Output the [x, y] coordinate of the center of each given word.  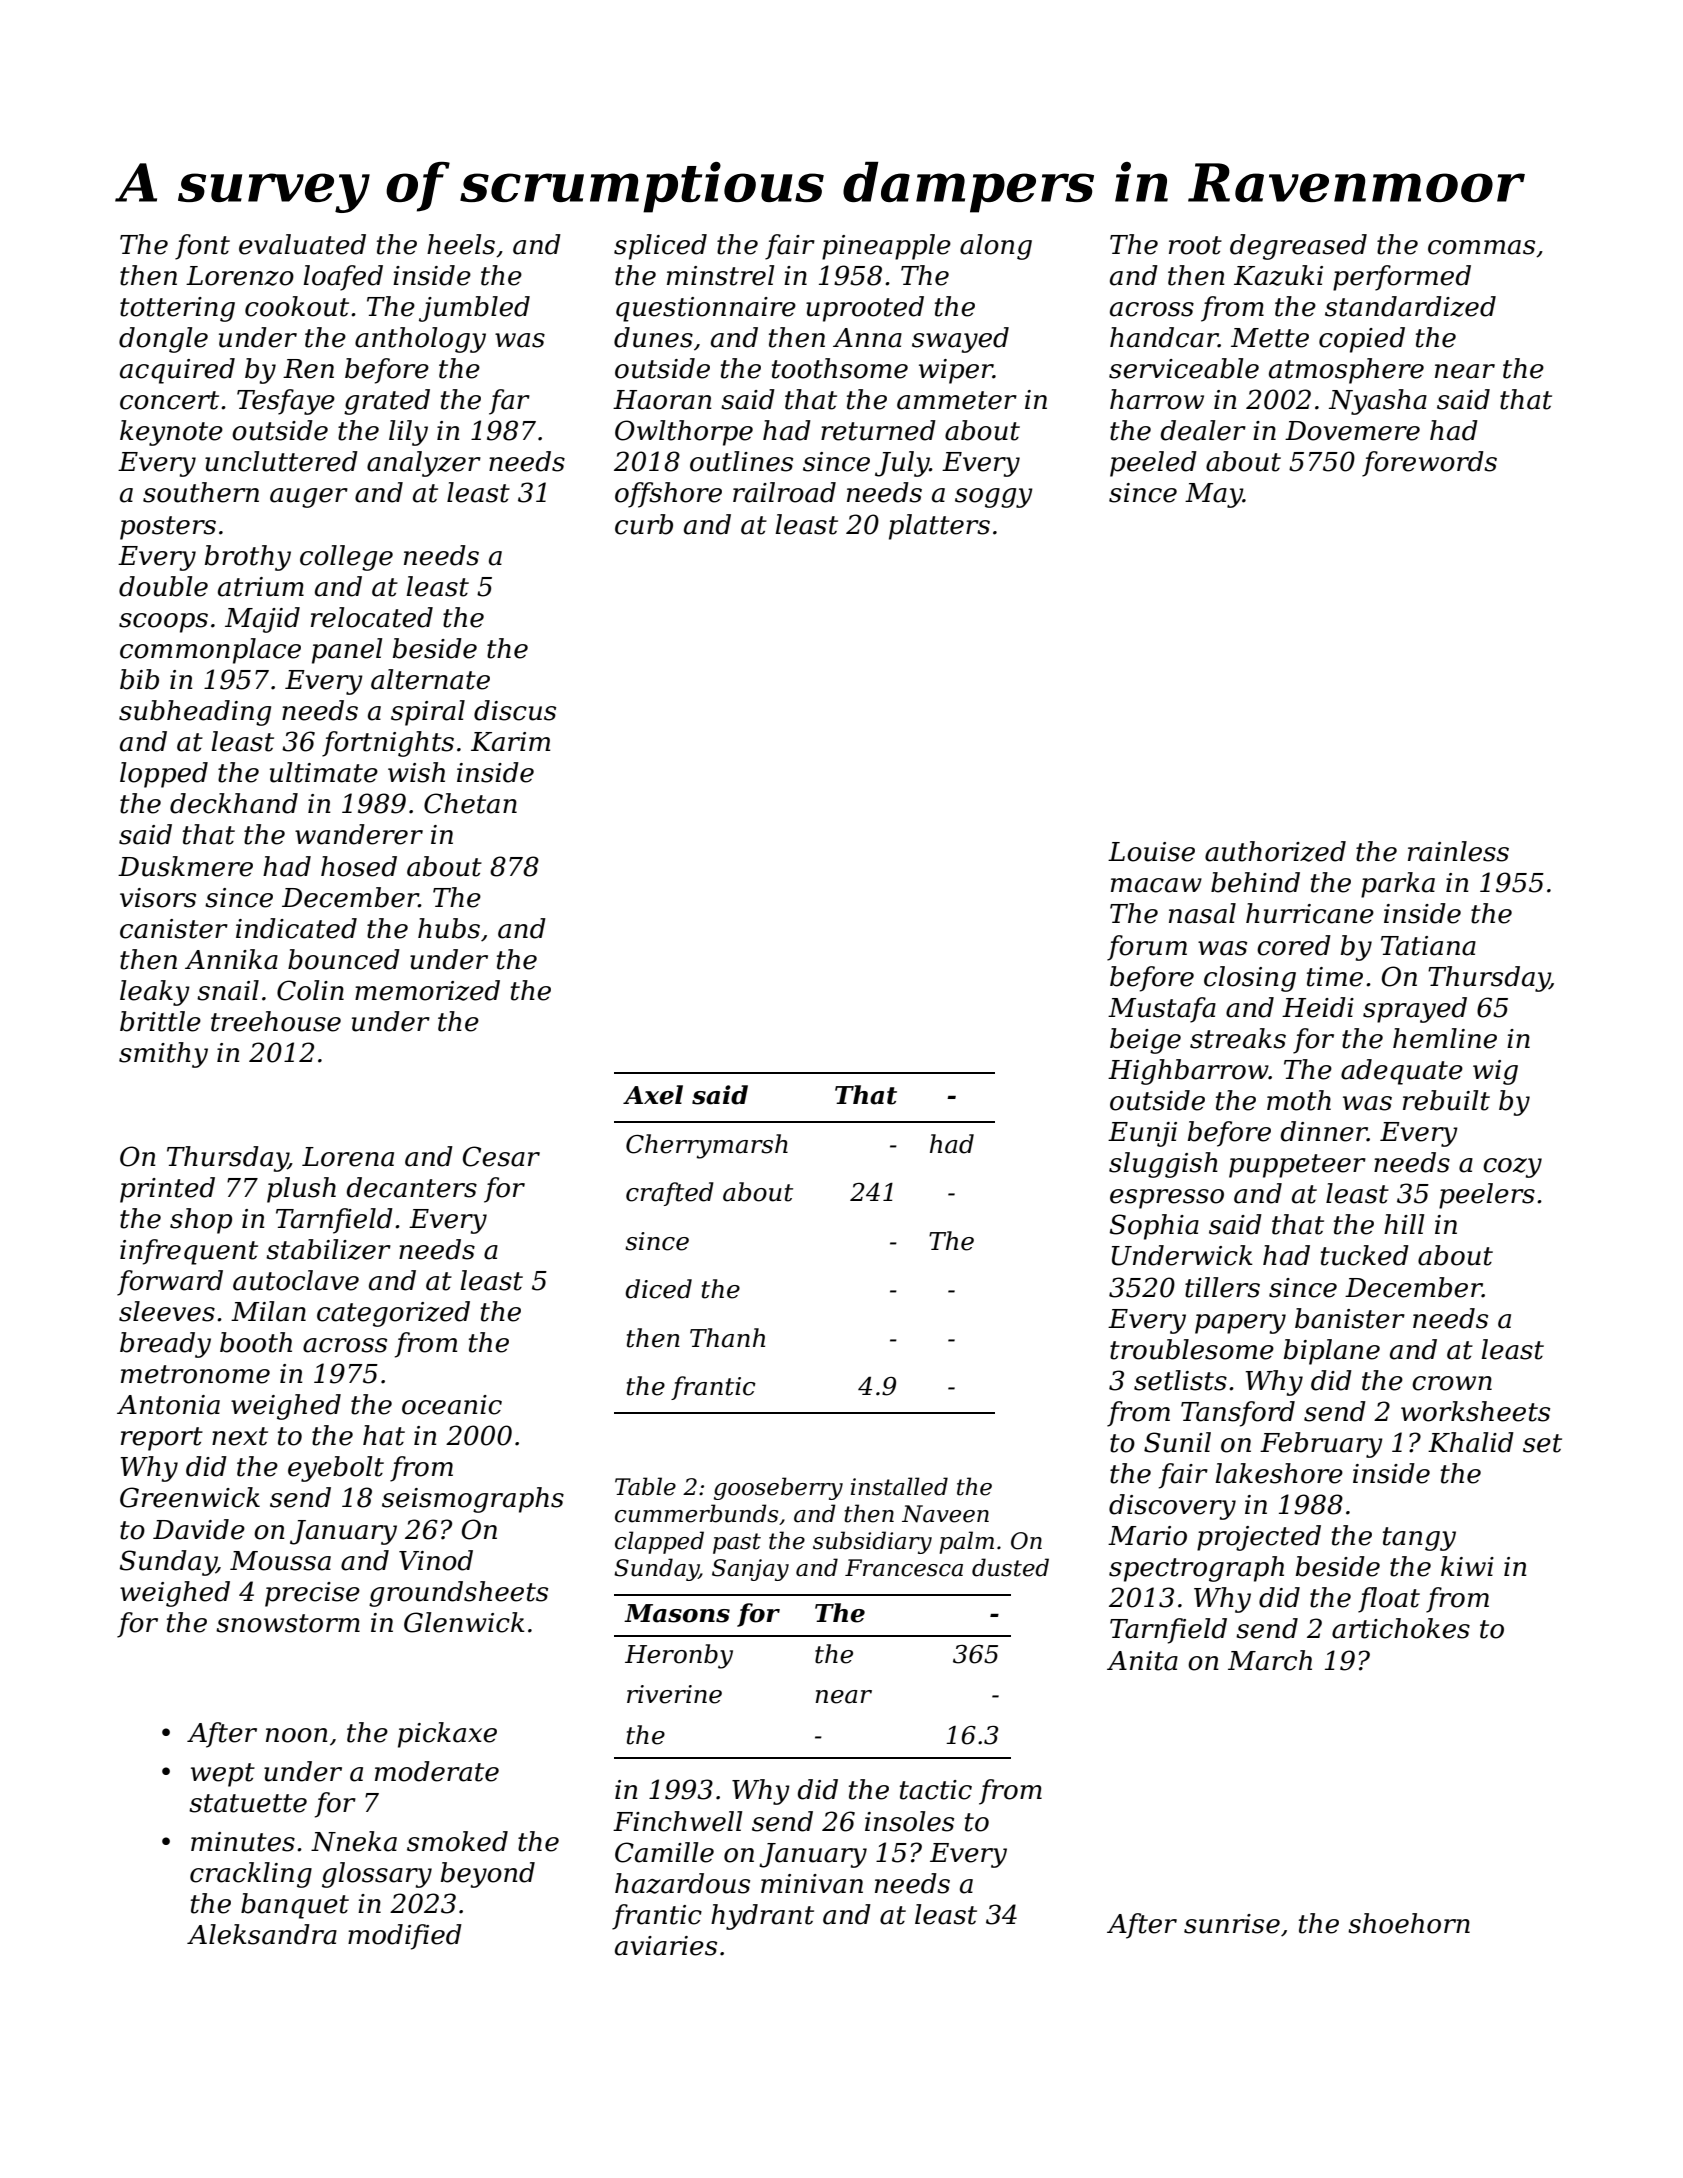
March [1270, 1660]
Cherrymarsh [707, 1146]
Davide [199, 1529]
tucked [1365, 1255]
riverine [674, 1694]
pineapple [886, 247]
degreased [1298, 247]
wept [223, 1775]
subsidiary [872, 1542]
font [202, 247]
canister [174, 929]
